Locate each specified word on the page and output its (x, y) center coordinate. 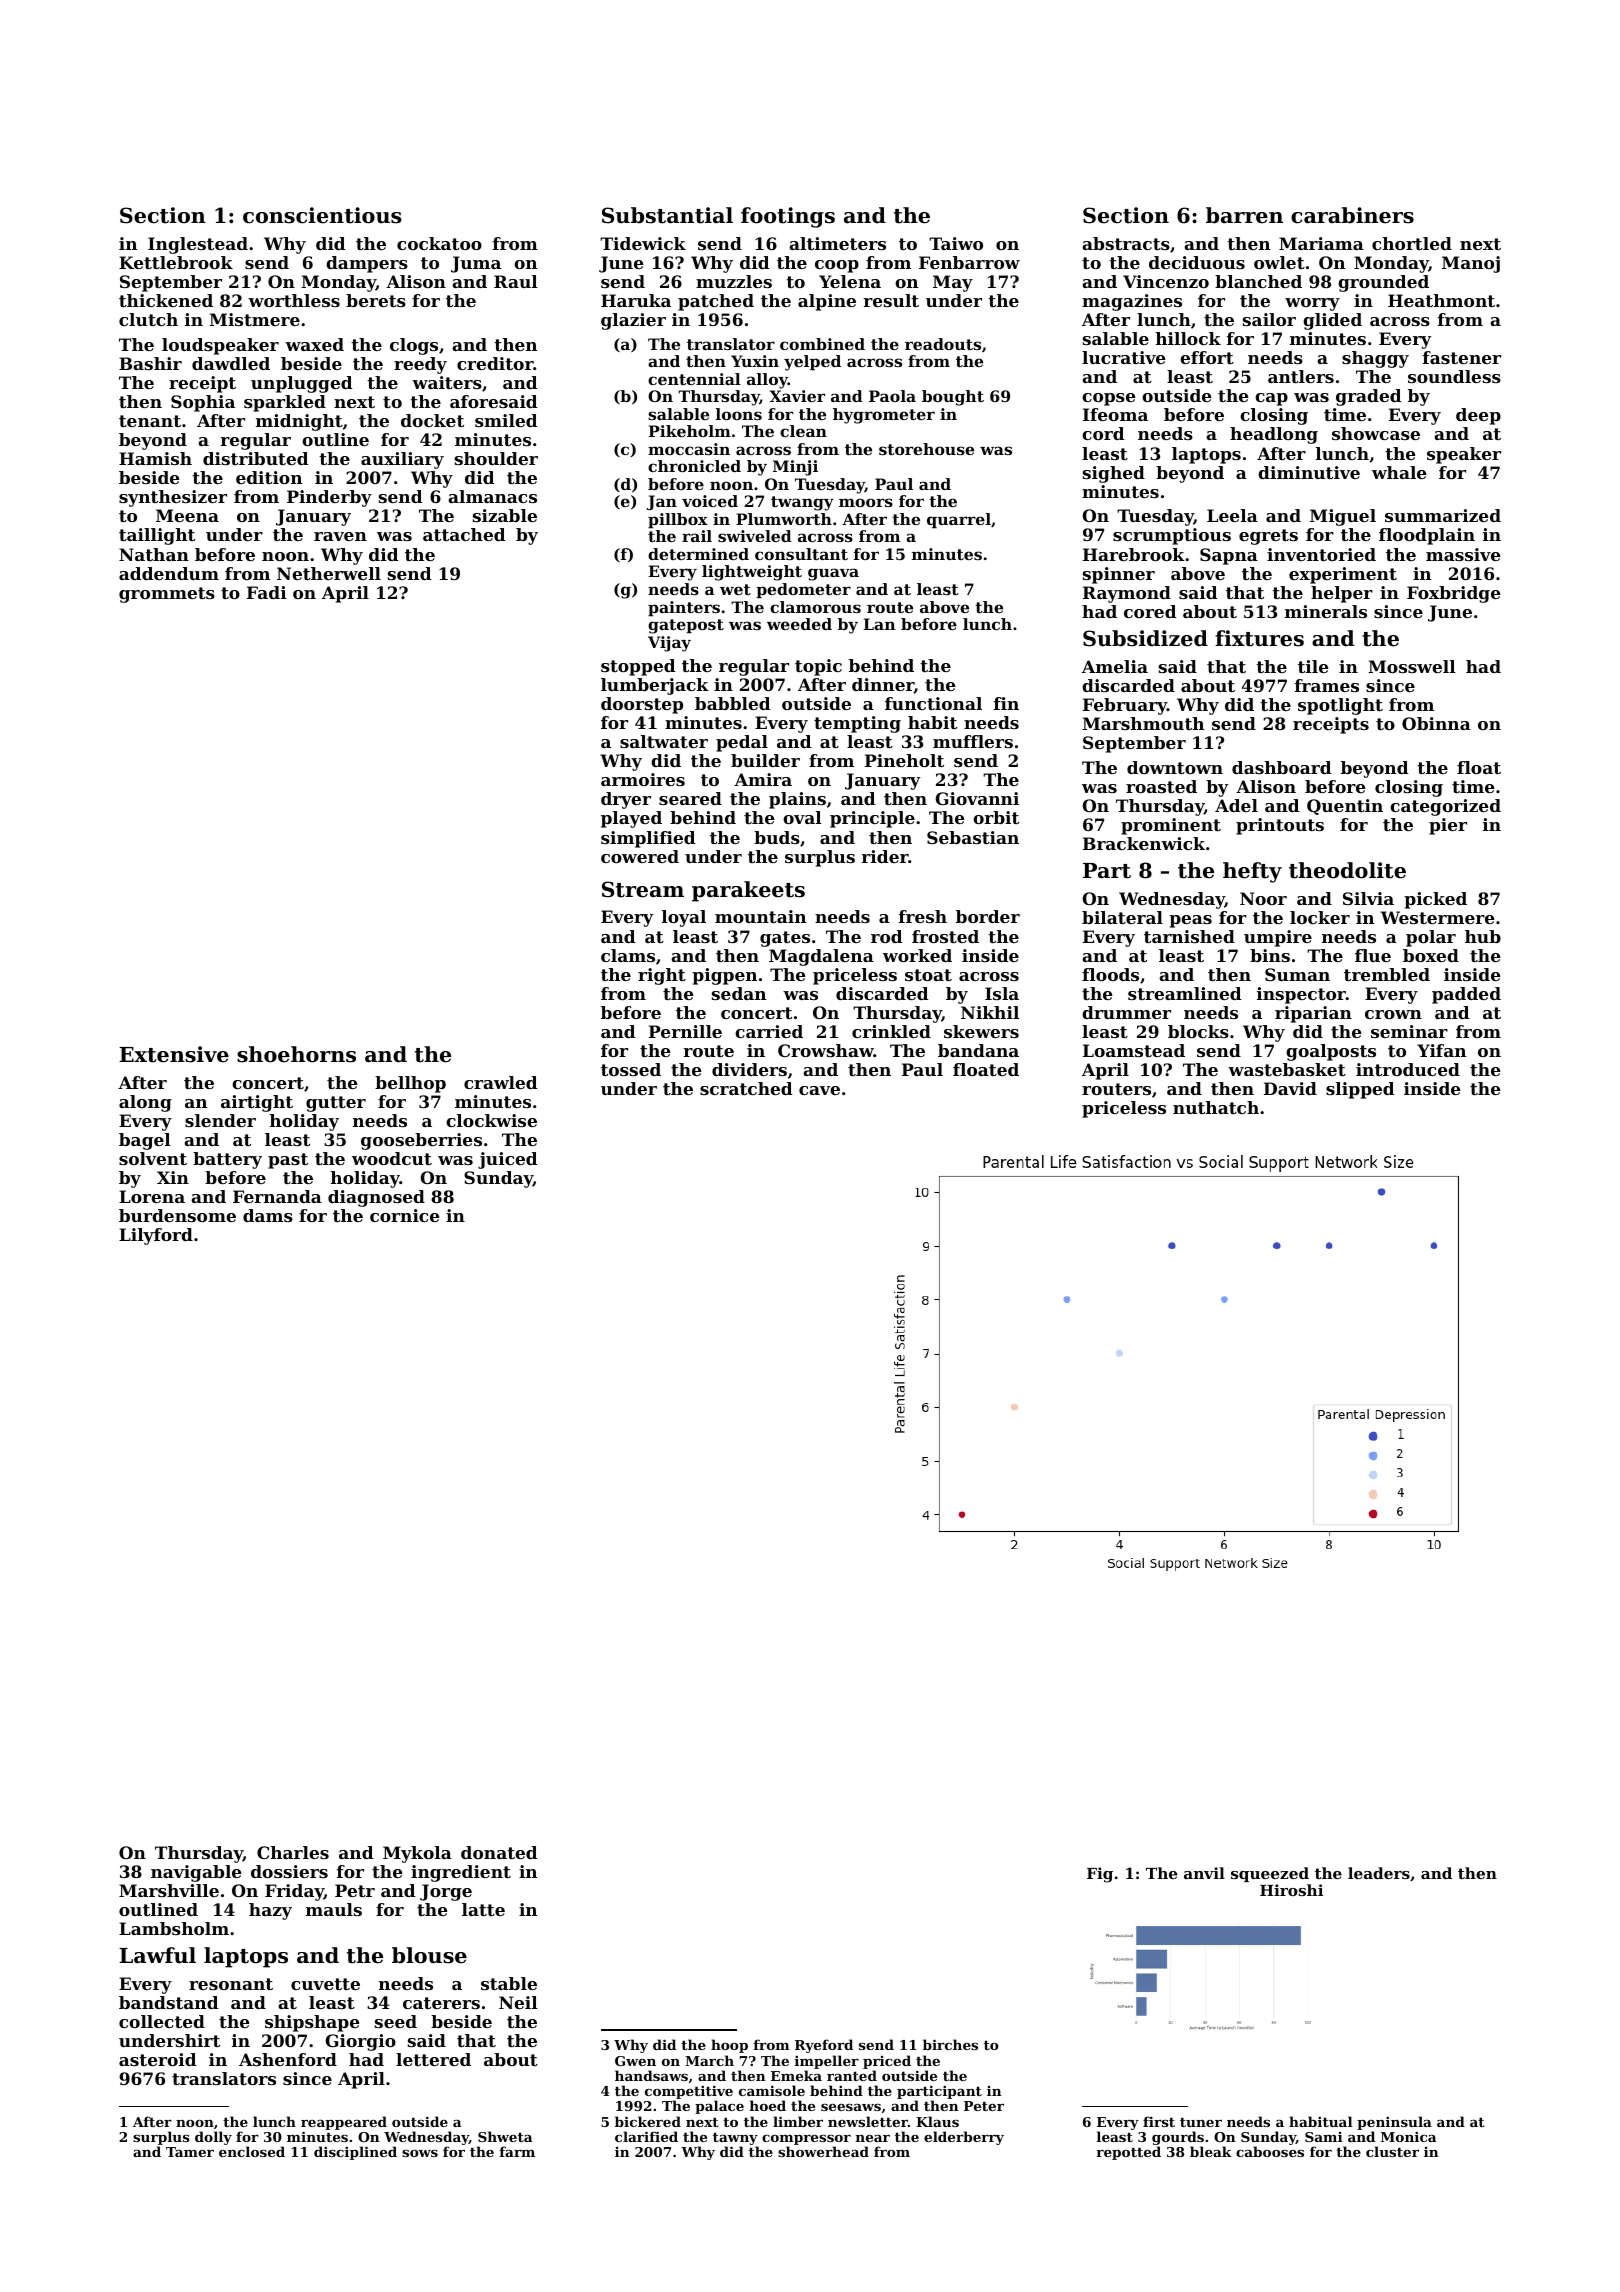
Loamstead (1134, 1050)
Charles (293, 1852)
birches (950, 2044)
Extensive (174, 1054)
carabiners (1352, 215)
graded (1368, 397)
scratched (746, 1088)
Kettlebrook (176, 262)
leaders (1379, 1873)
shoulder (496, 458)
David (1290, 1088)
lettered (433, 2059)
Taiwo (956, 243)
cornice (405, 1215)
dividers (749, 1069)
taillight (157, 536)
